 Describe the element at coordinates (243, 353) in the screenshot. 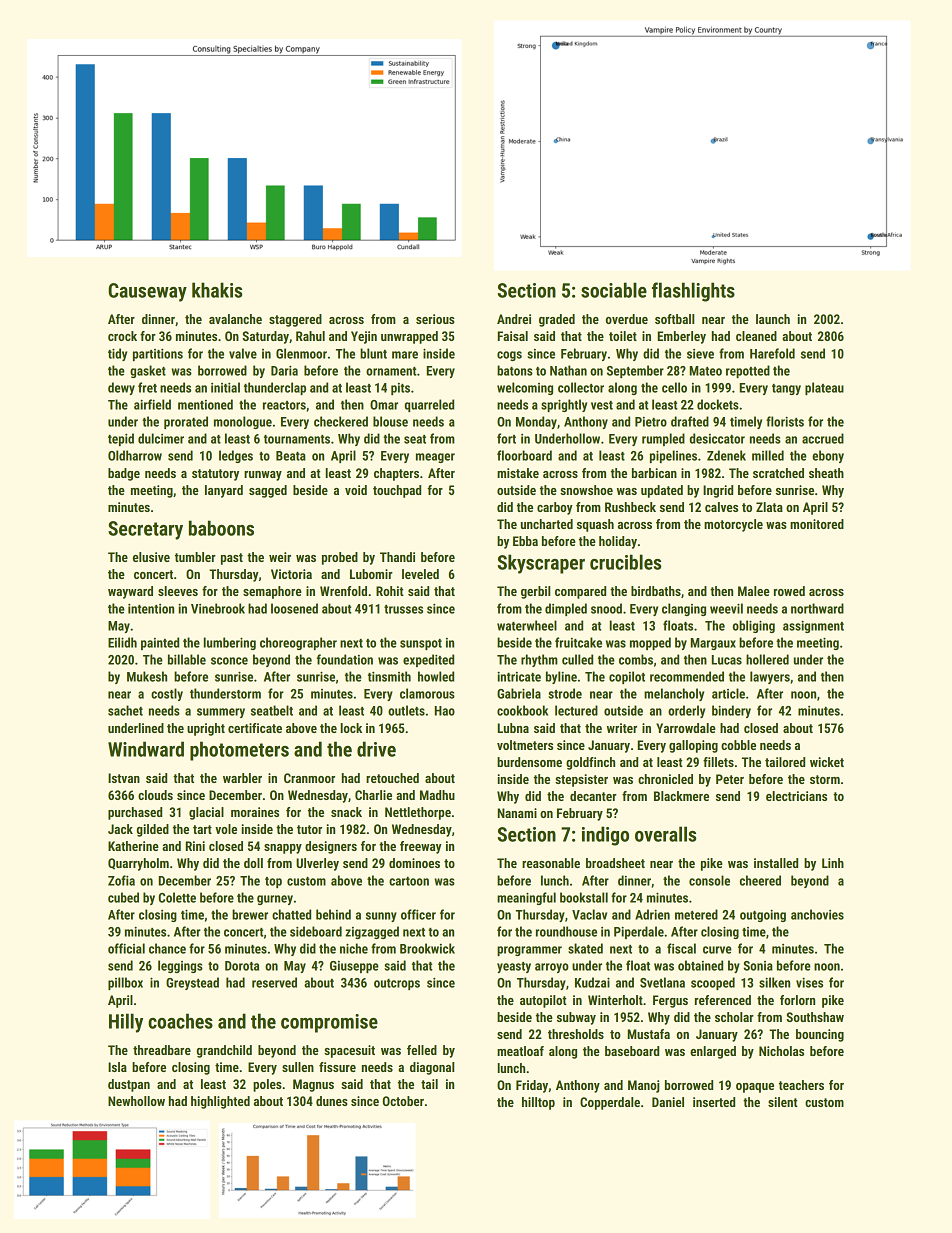

I see `valve` at that location.
